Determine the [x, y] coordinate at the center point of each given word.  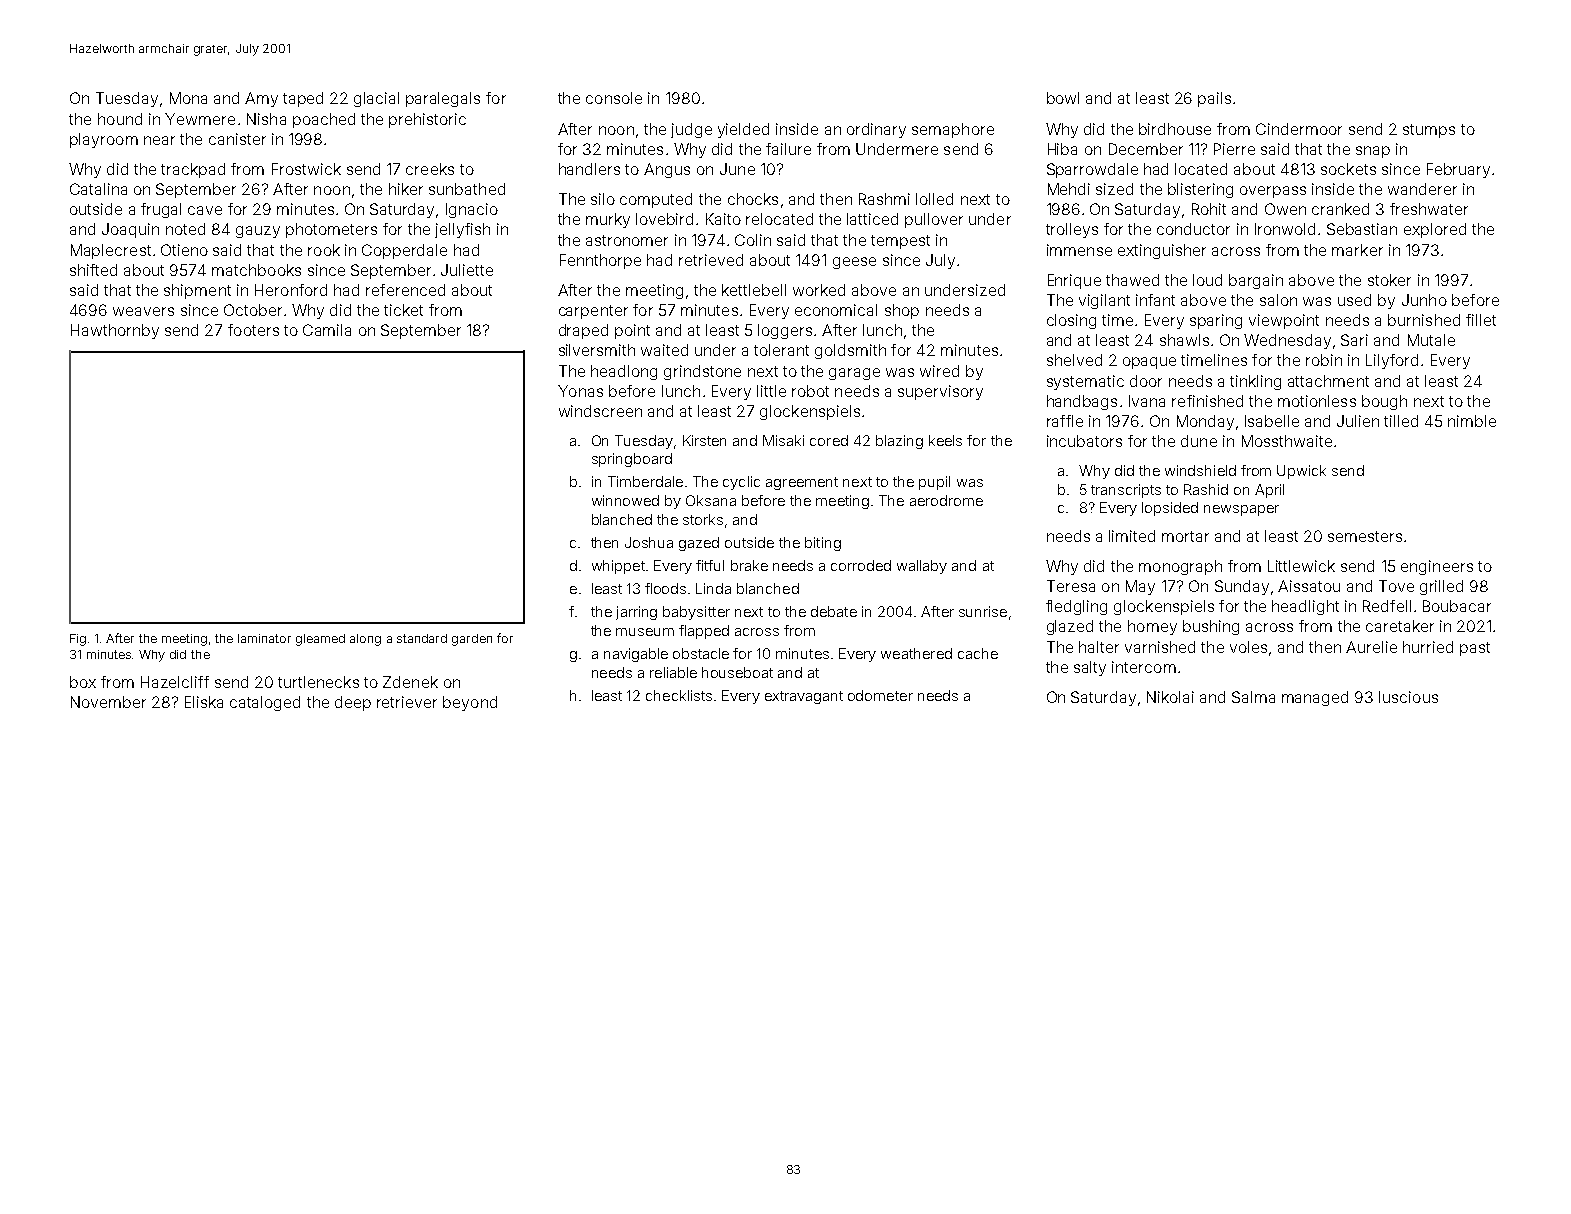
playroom [104, 140]
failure [788, 149]
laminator [264, 638]
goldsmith [850, 351]
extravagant [804, 697]
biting [823, 544]
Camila [327, 330]
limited [1132, 536]
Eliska [204, 702]
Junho [1424, 300]
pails [1214, 99]
